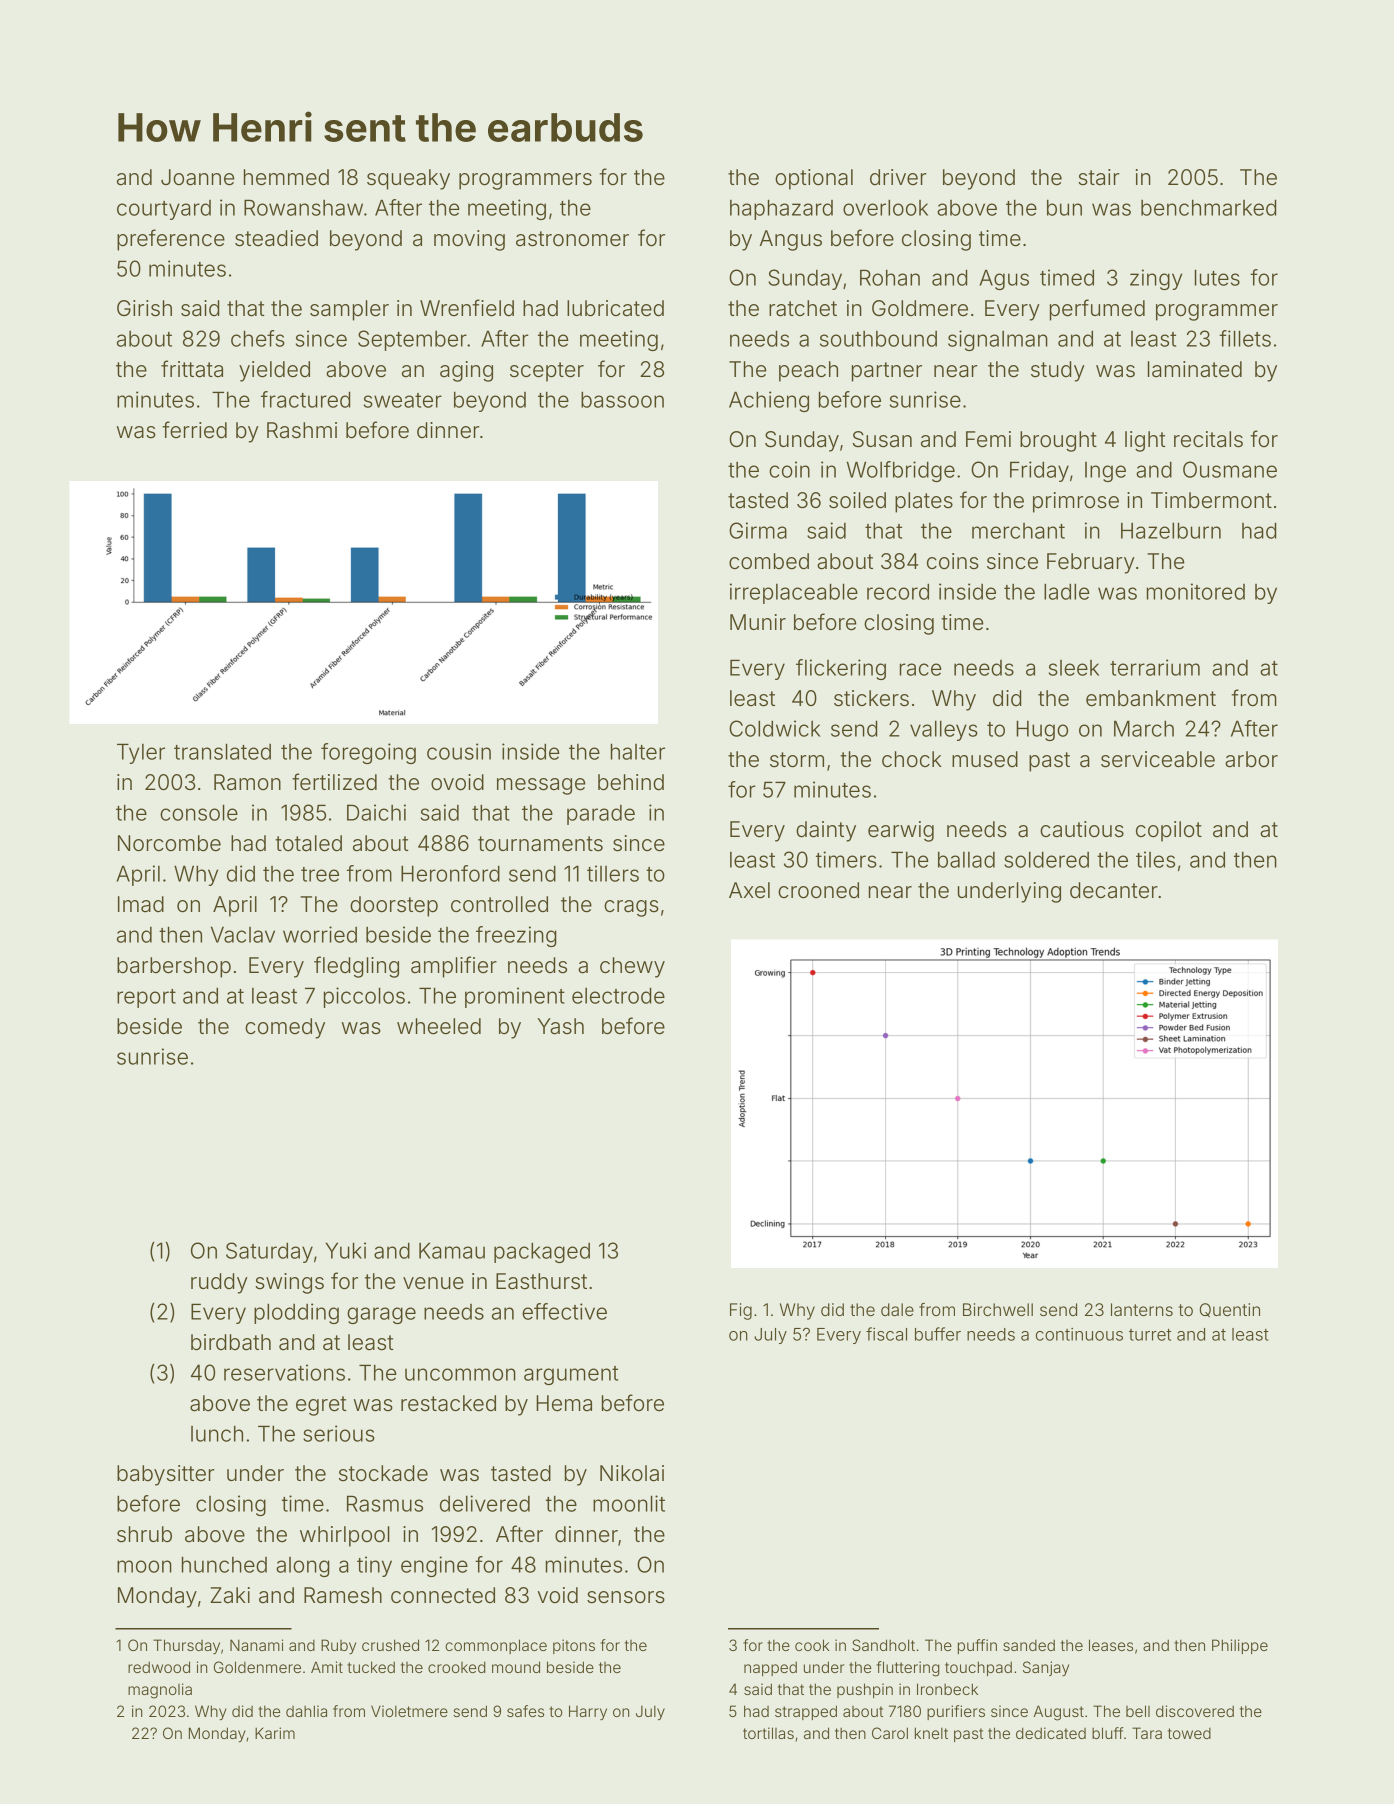 The width and height of the screenshot is (1394, 1804). I want to click on Girish, so click(144, 308).
